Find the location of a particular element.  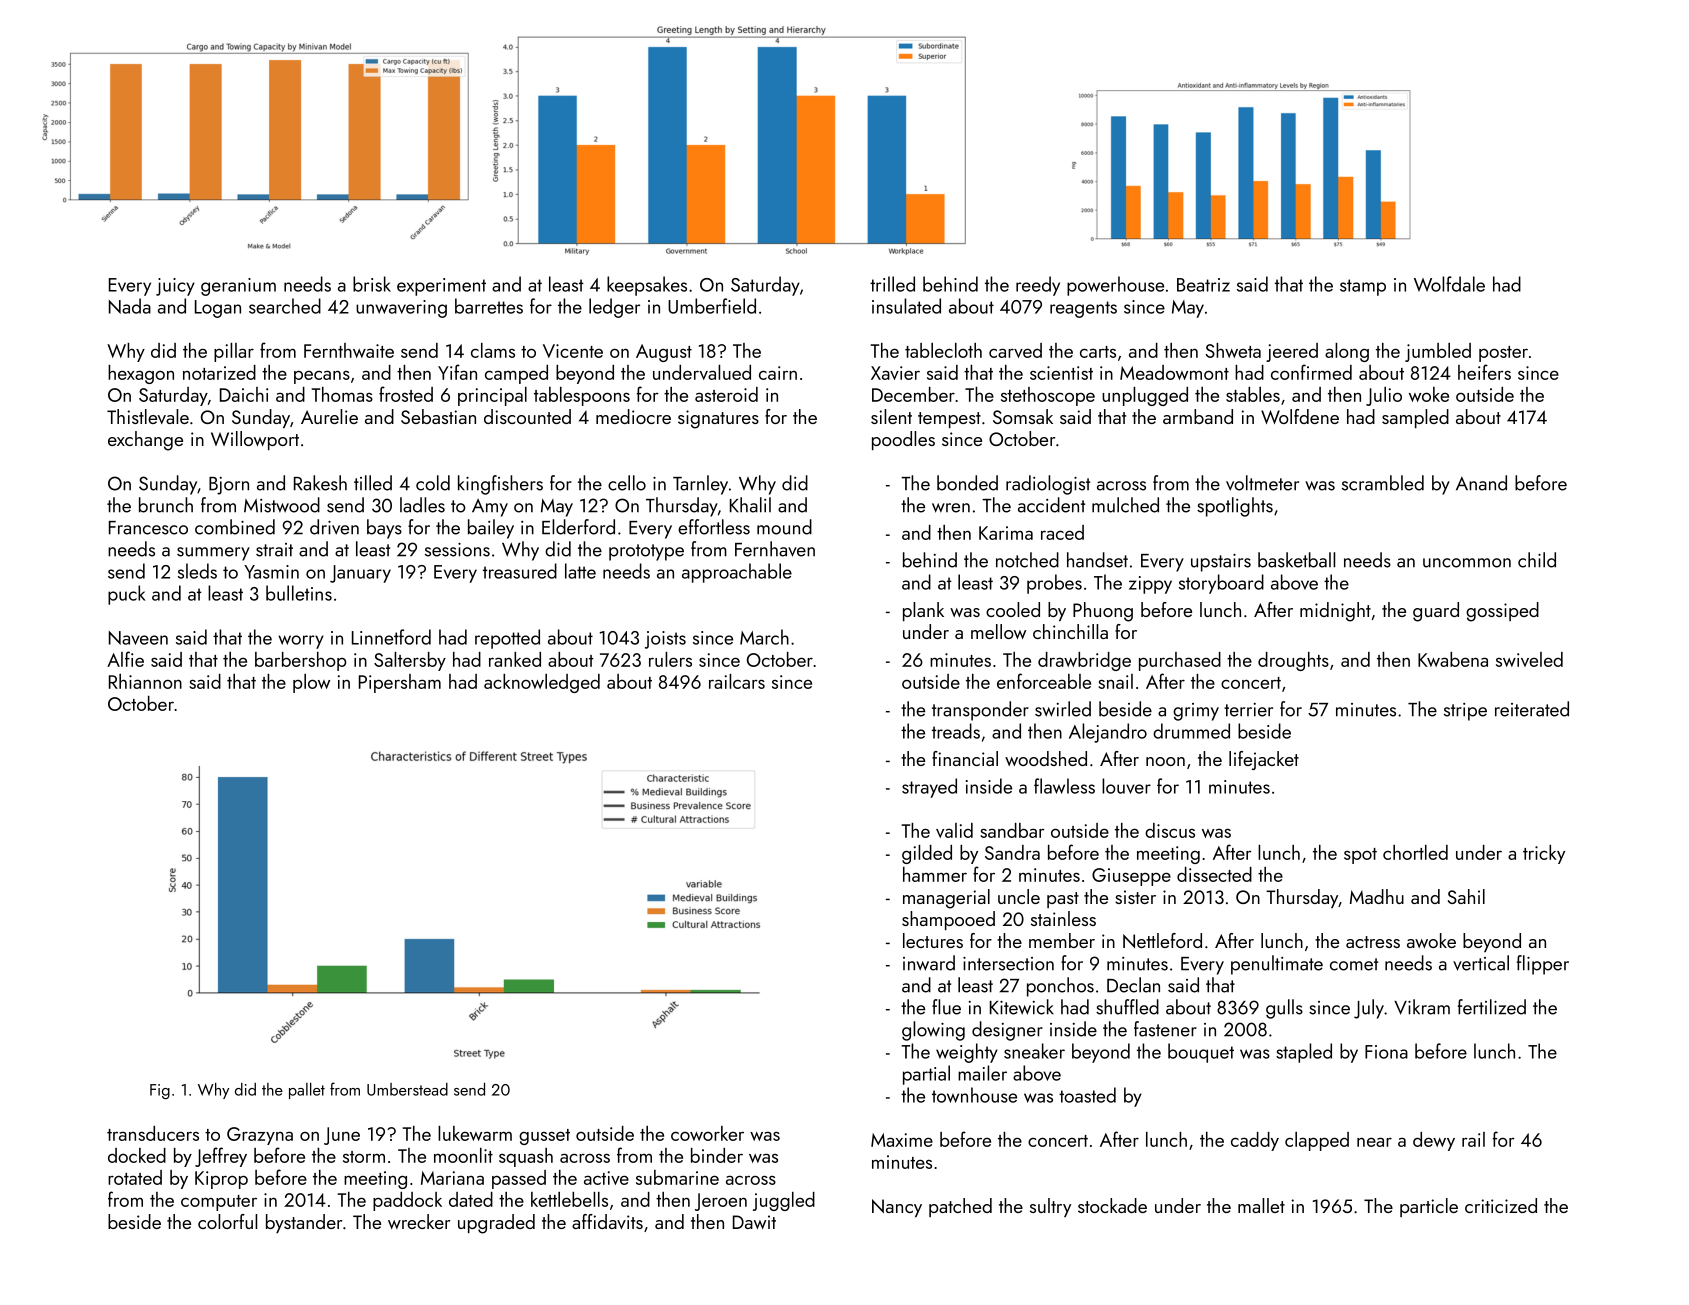

pallet is located at coordinates (307, 1091).
